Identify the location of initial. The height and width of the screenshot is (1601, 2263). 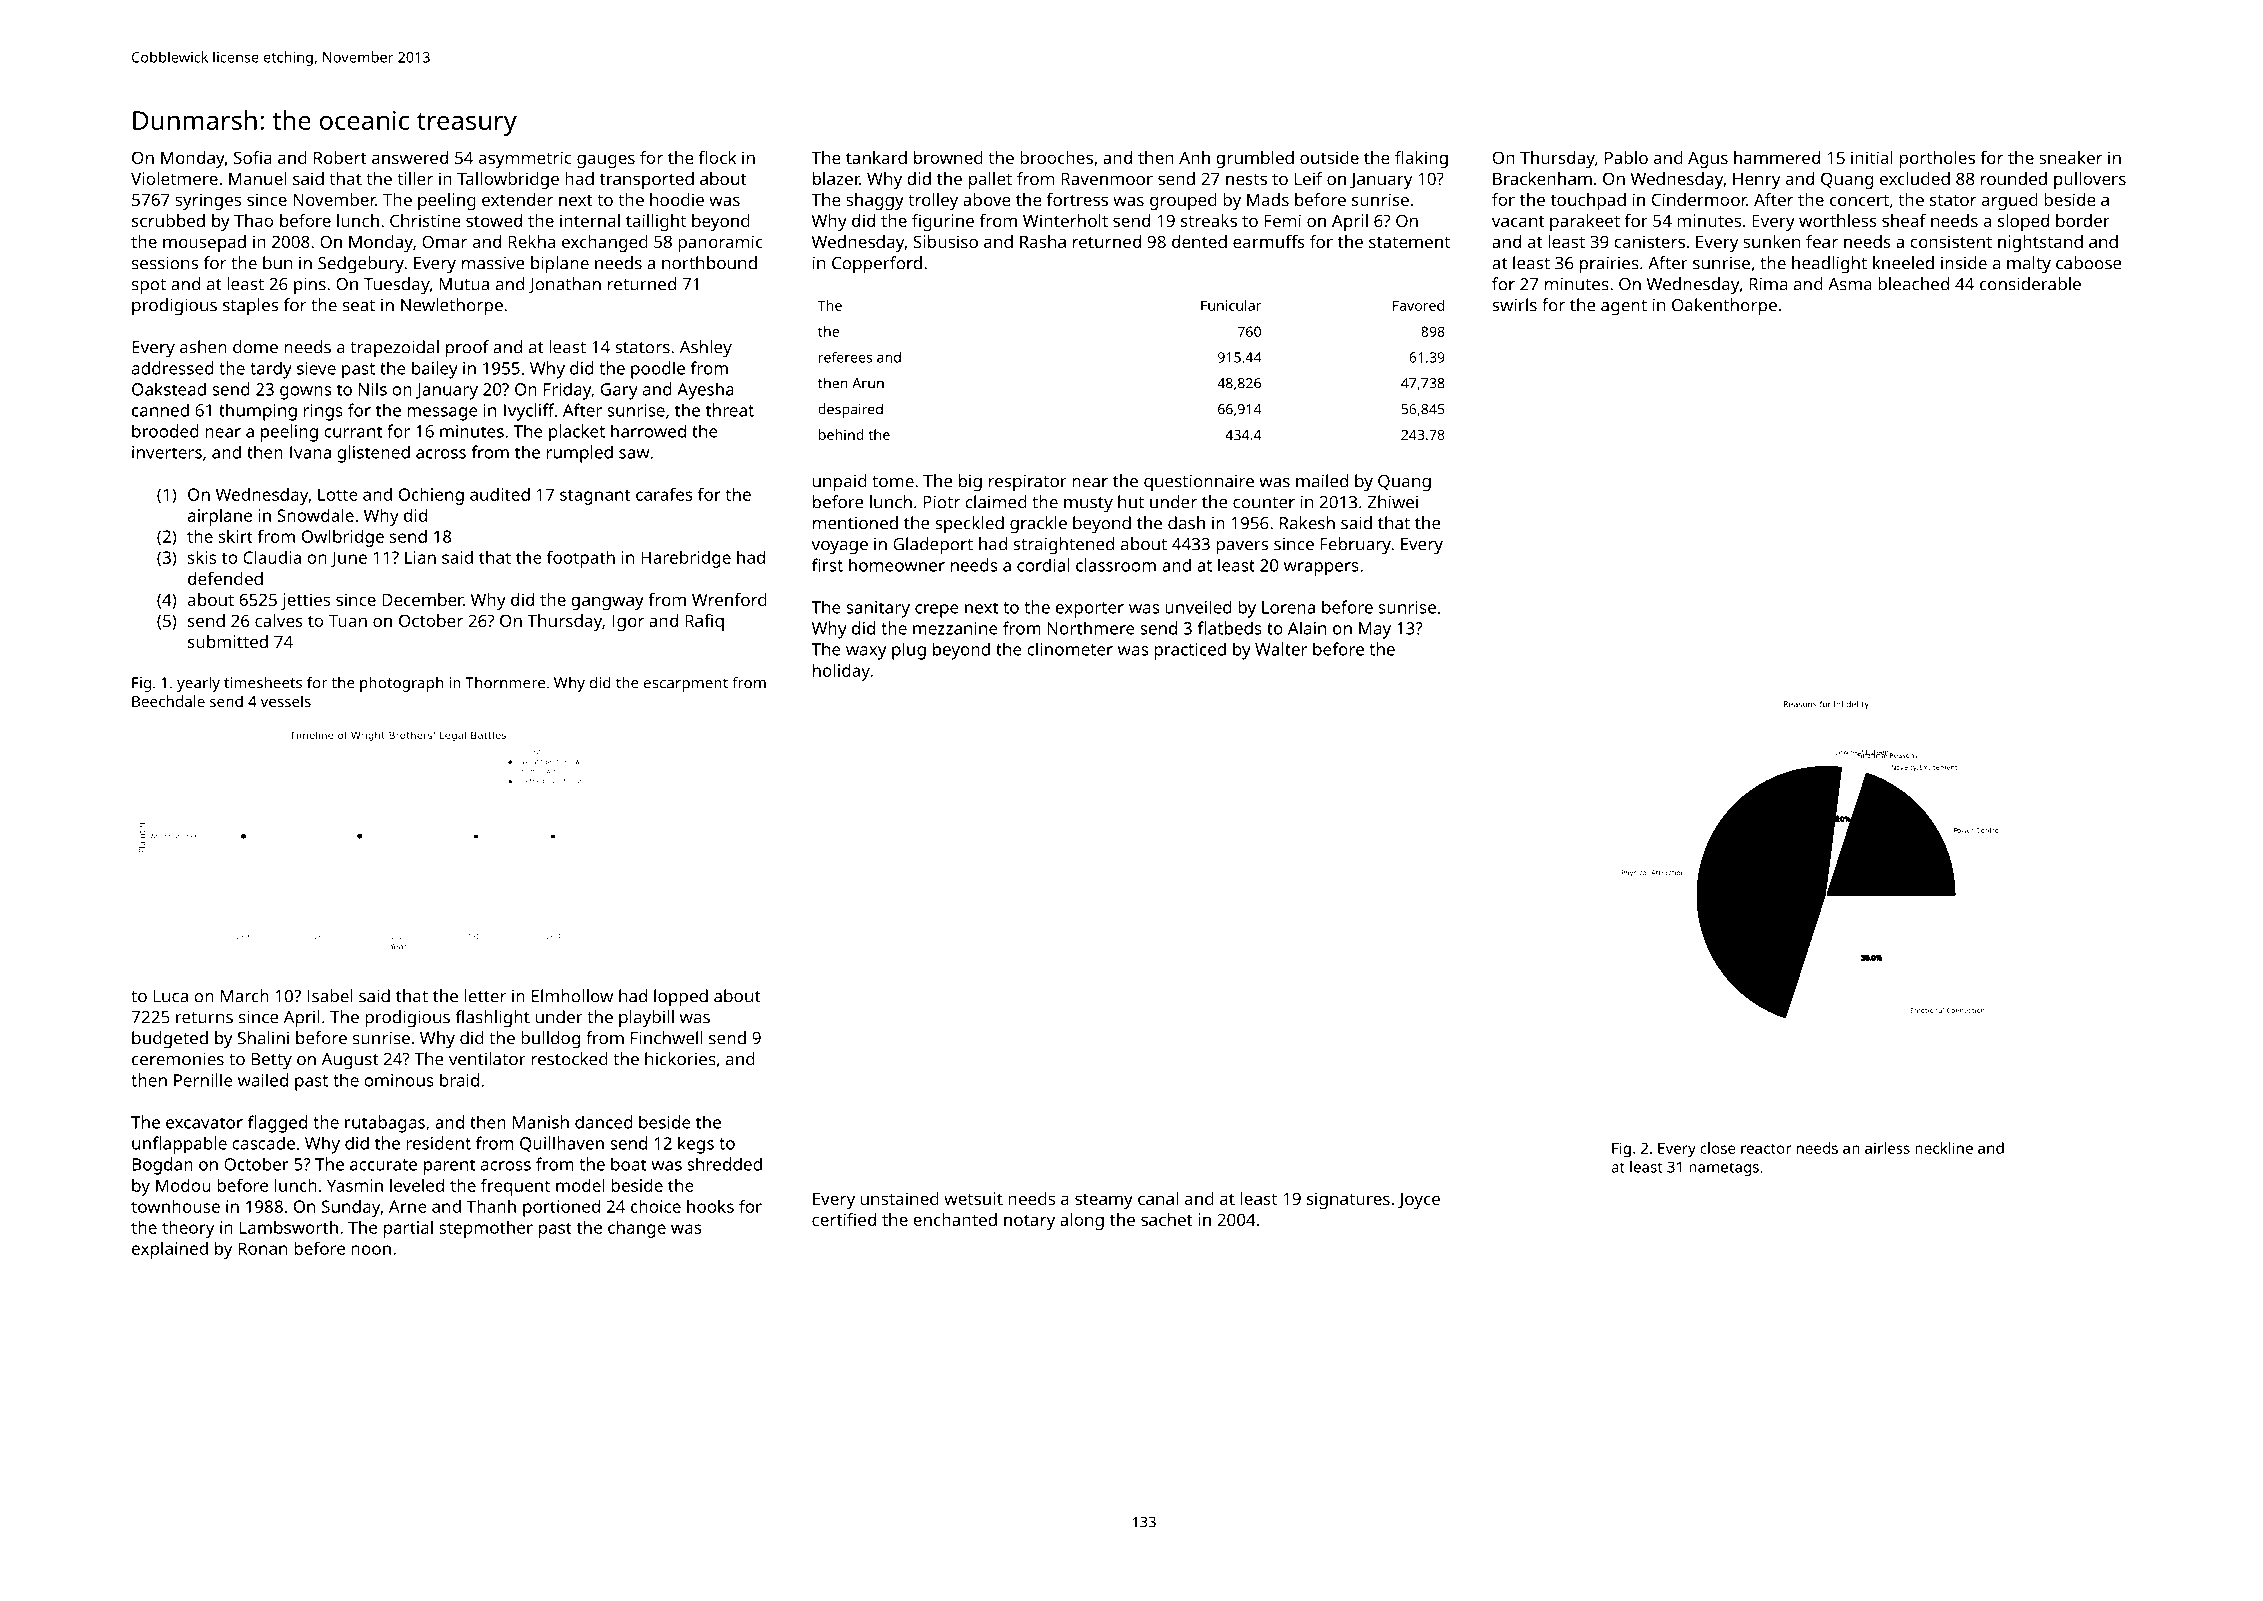
(1872, 157).
